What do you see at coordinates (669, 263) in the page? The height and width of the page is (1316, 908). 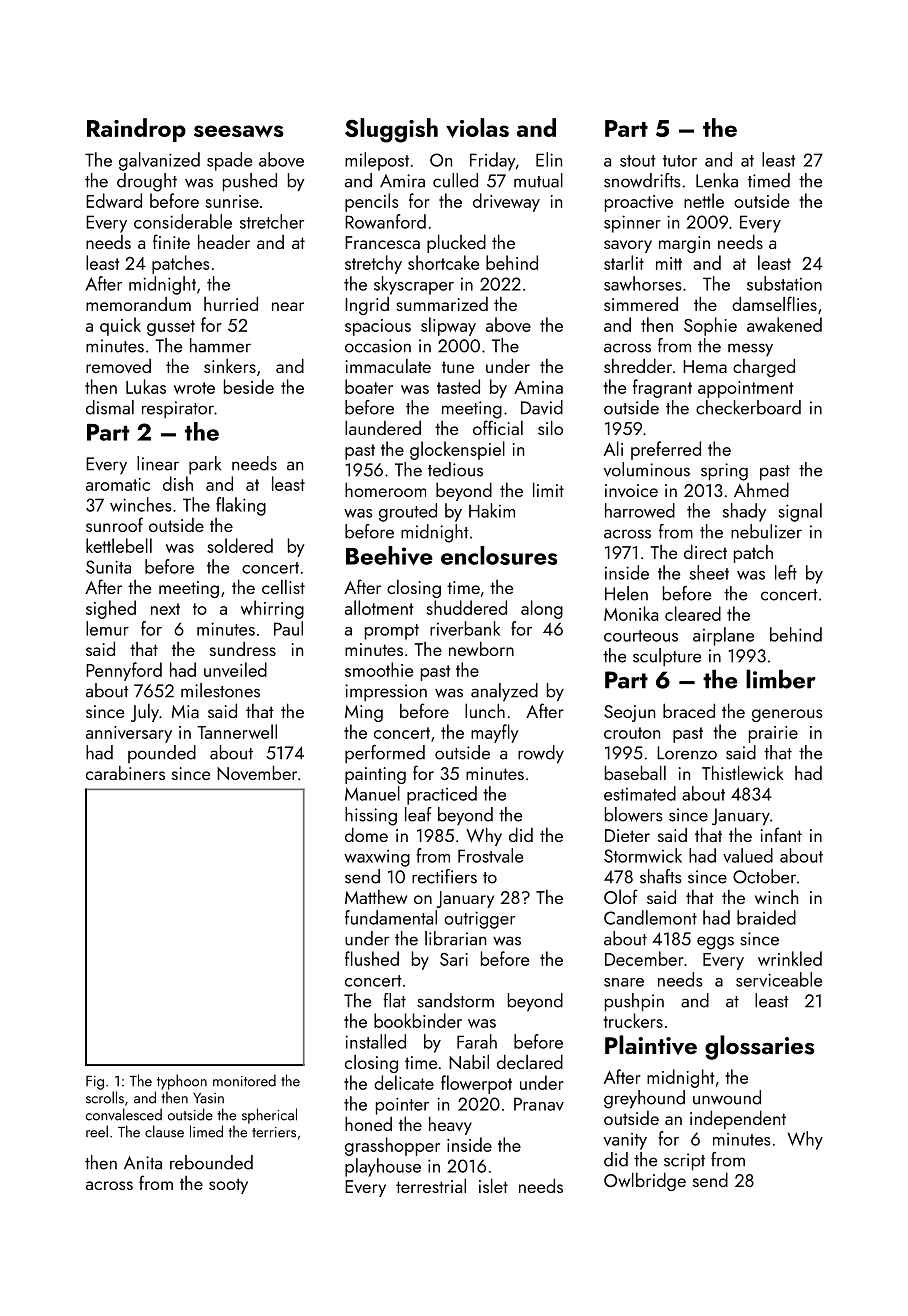 I see `mitt` at bounding box center [669, 263].
